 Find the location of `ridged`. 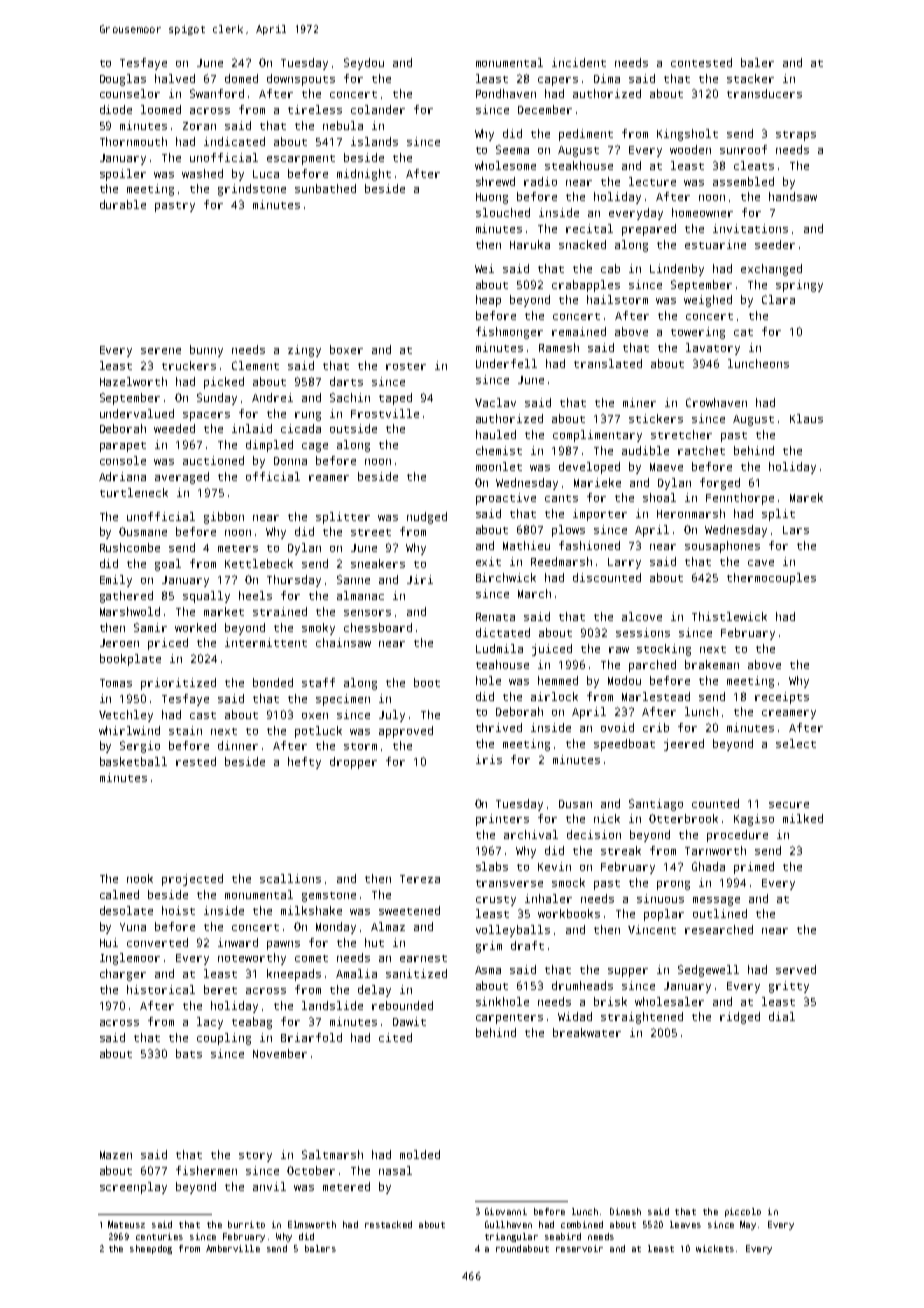

ridged is located at coordinates (740, 1018).
